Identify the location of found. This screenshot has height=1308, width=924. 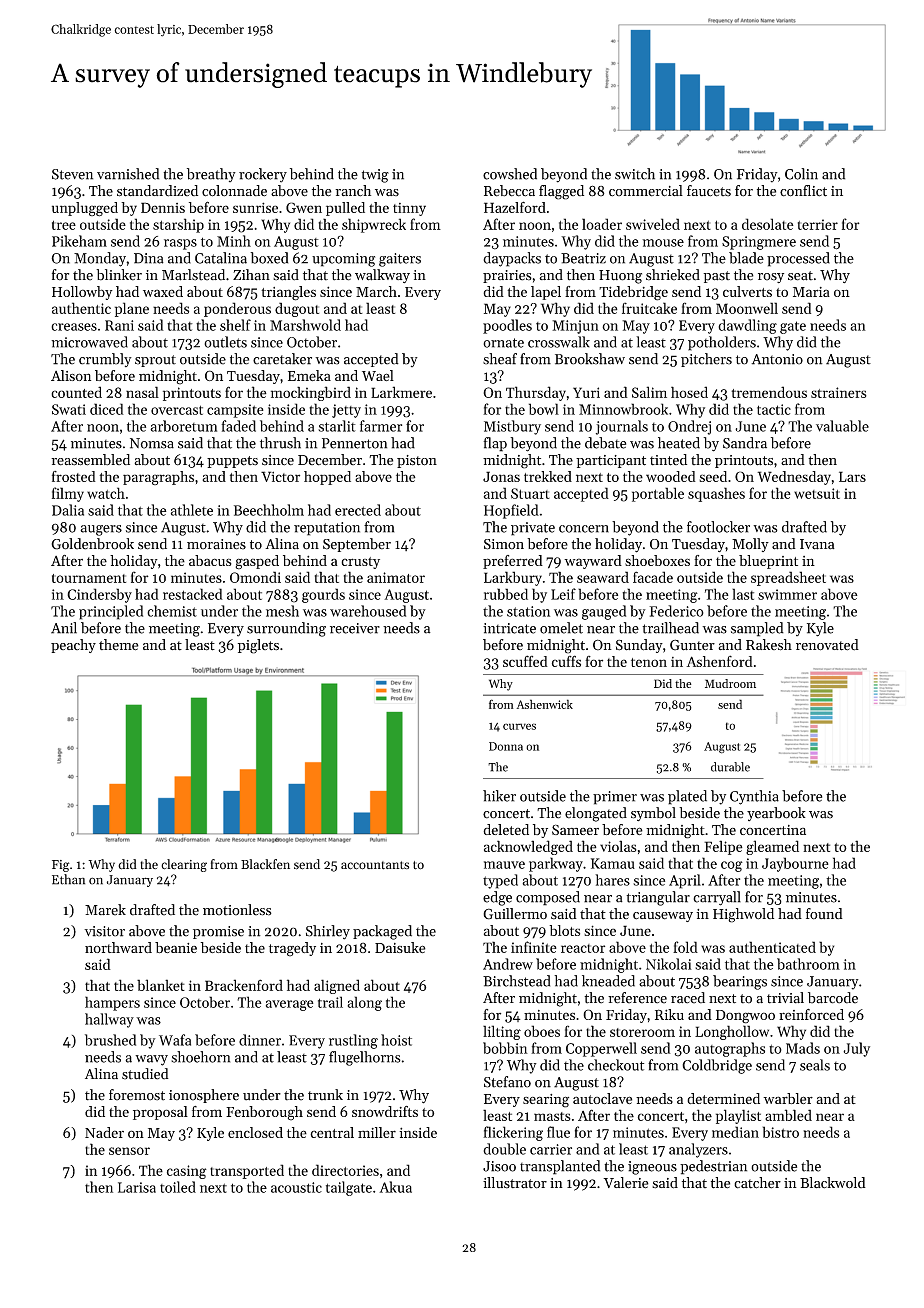
(824, 914).
